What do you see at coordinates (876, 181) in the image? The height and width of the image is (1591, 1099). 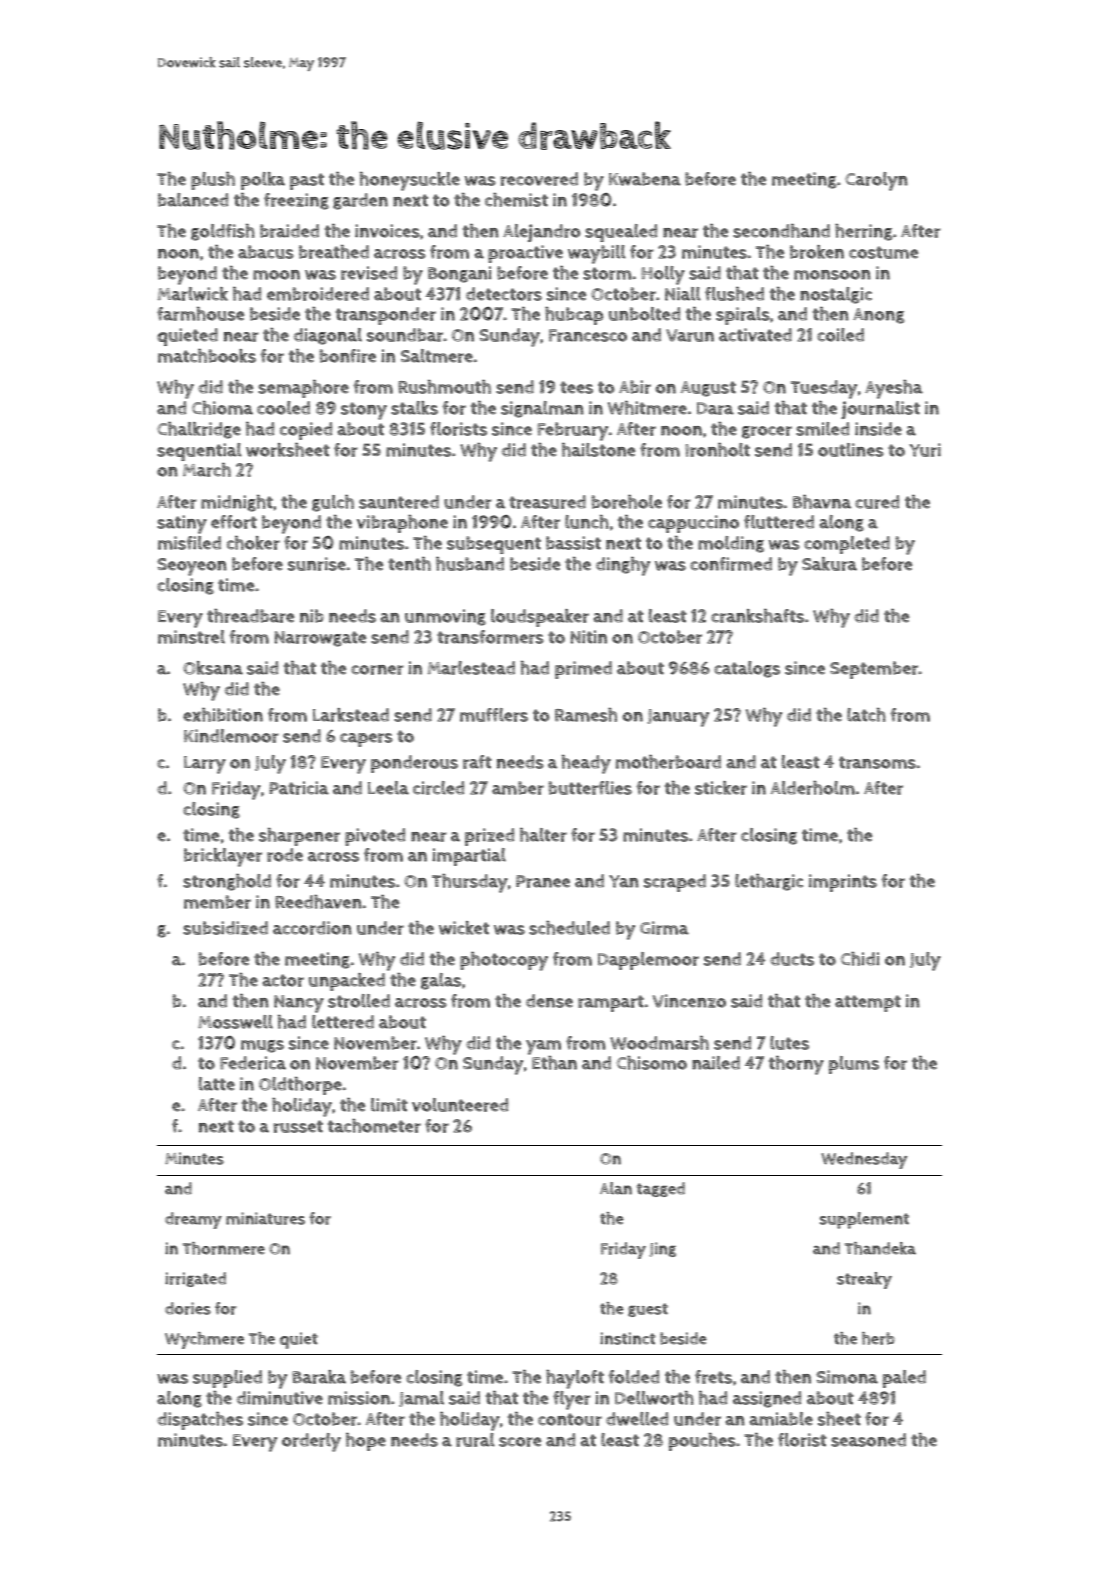 I see `Carolyn` at bounding box center [876, 181].
